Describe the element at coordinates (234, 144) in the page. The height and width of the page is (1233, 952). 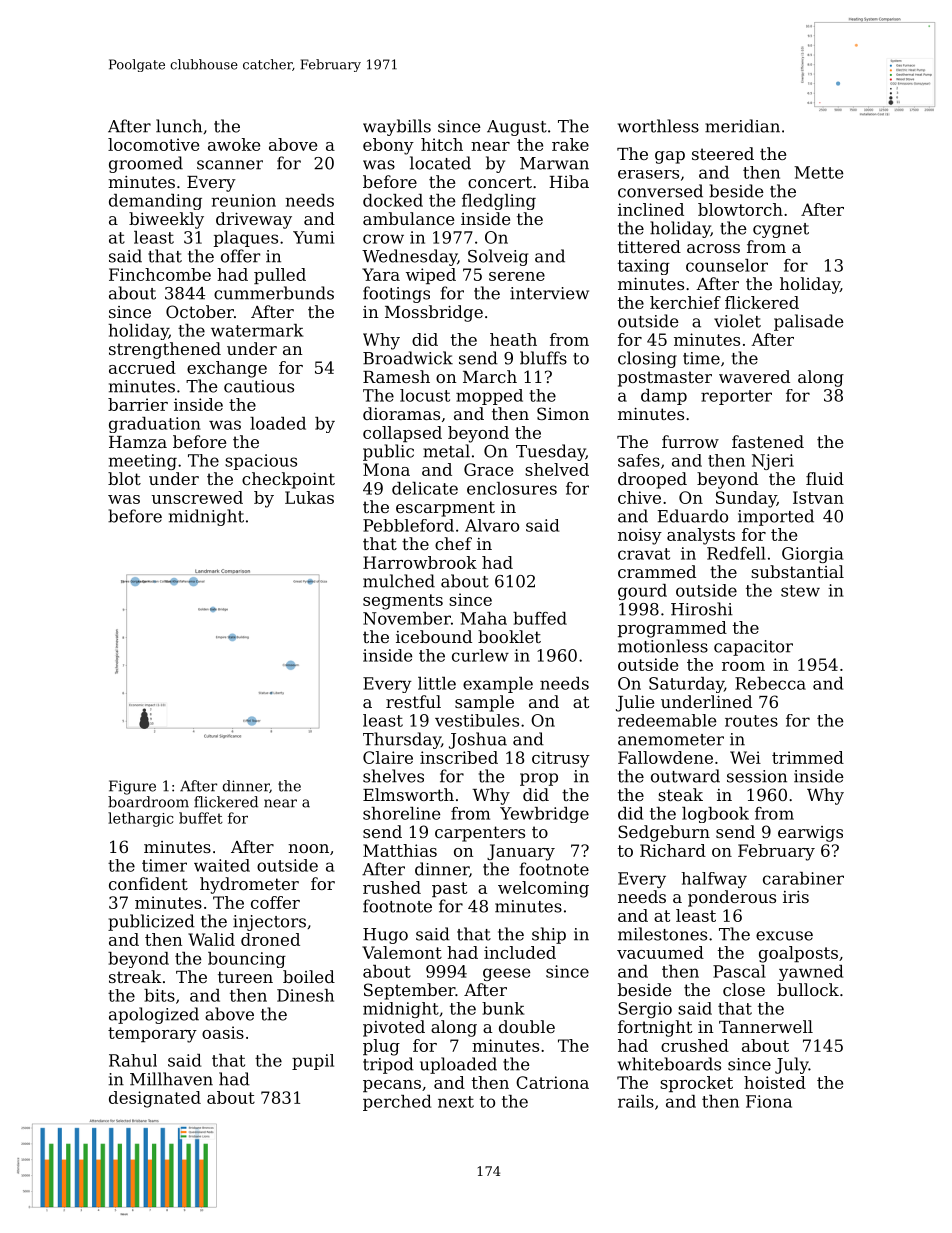
I see `awoke` at that location.
